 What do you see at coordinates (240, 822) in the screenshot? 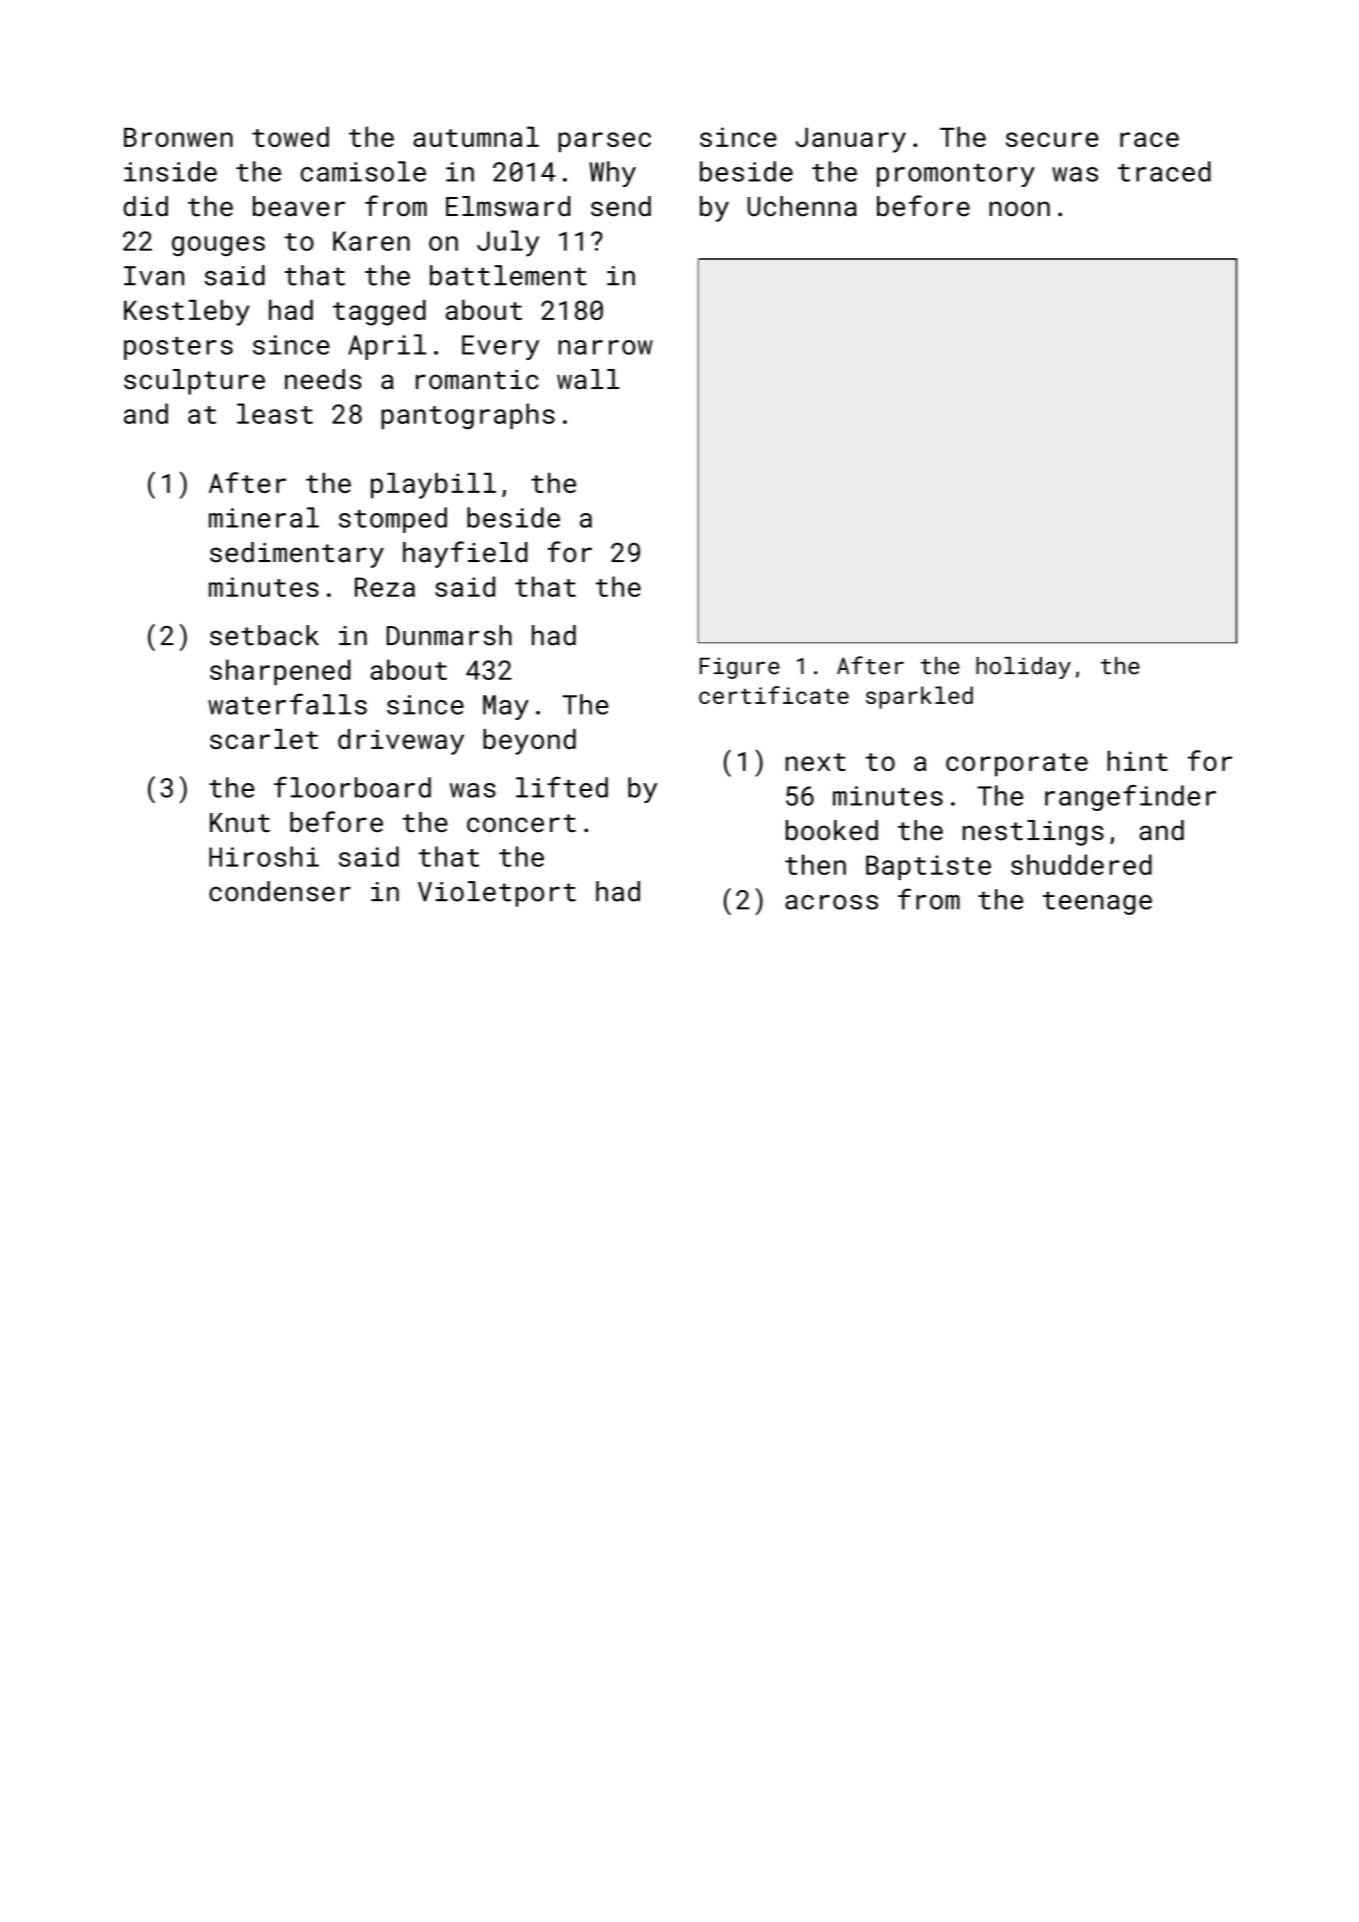
I see `Knut` at bounding box center [240, 822].
